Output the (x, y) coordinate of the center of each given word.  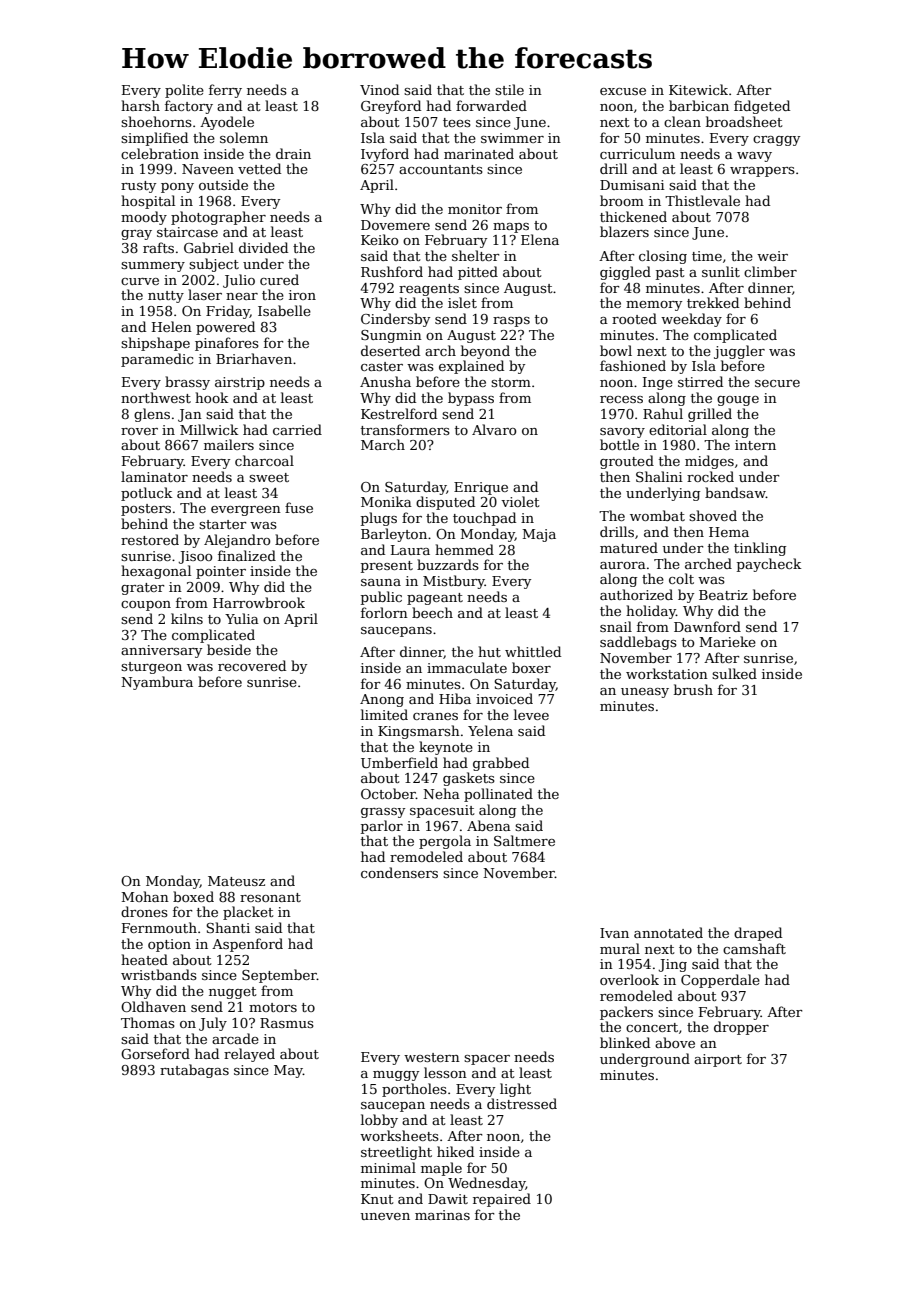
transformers (405, 429)
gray (136, 235)
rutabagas (194, 1071)
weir (772, 256)
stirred (700, 381)
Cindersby (395, 320)
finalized (247, 555)
